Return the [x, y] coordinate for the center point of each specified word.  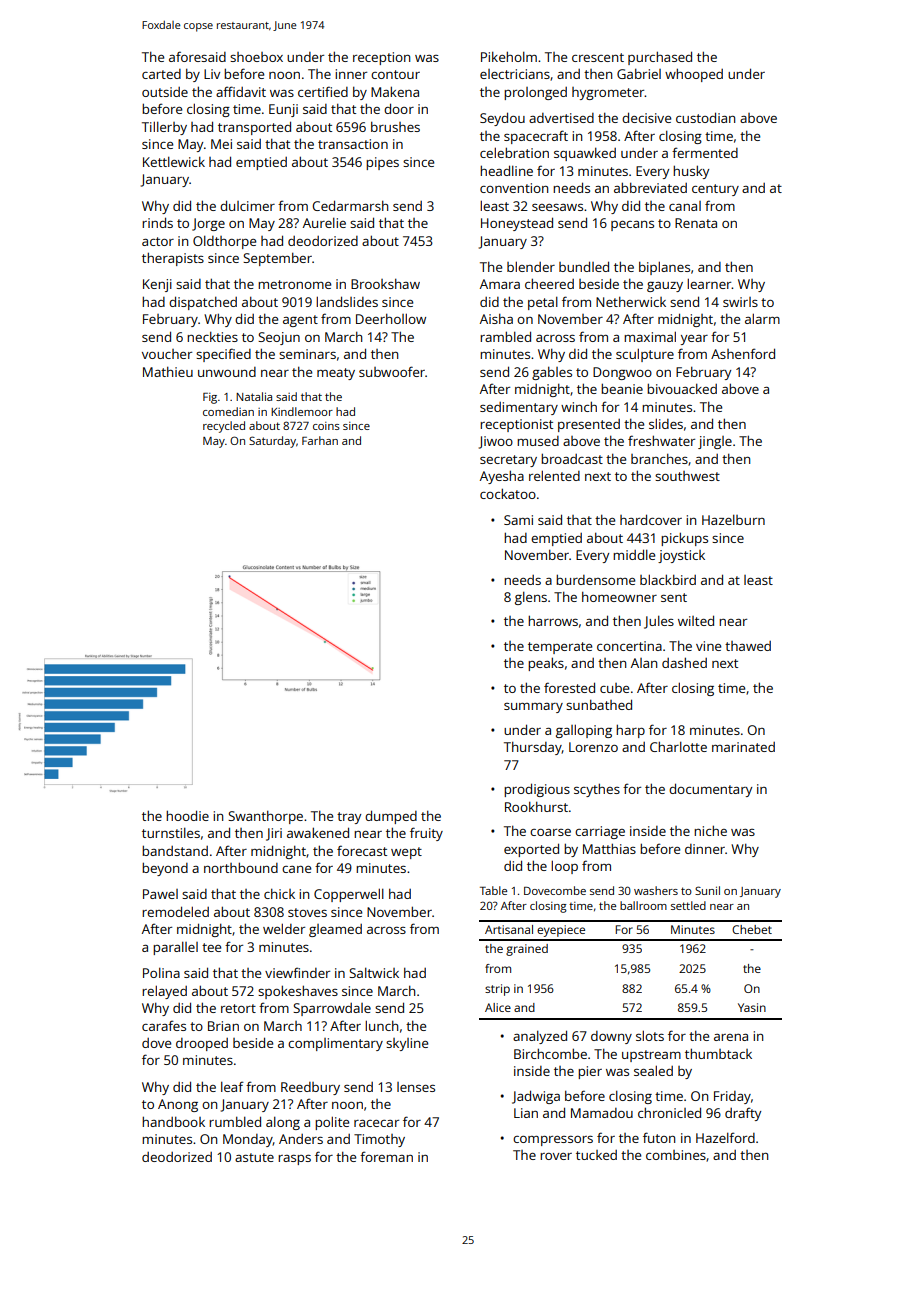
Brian [223, 1026]
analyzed [540, 1037]
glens [531, 598]
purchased [660, 58]
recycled [224, 427]
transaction [353, 144]
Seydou [502, 119]
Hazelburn [733, 519]
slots [650, 1035]
